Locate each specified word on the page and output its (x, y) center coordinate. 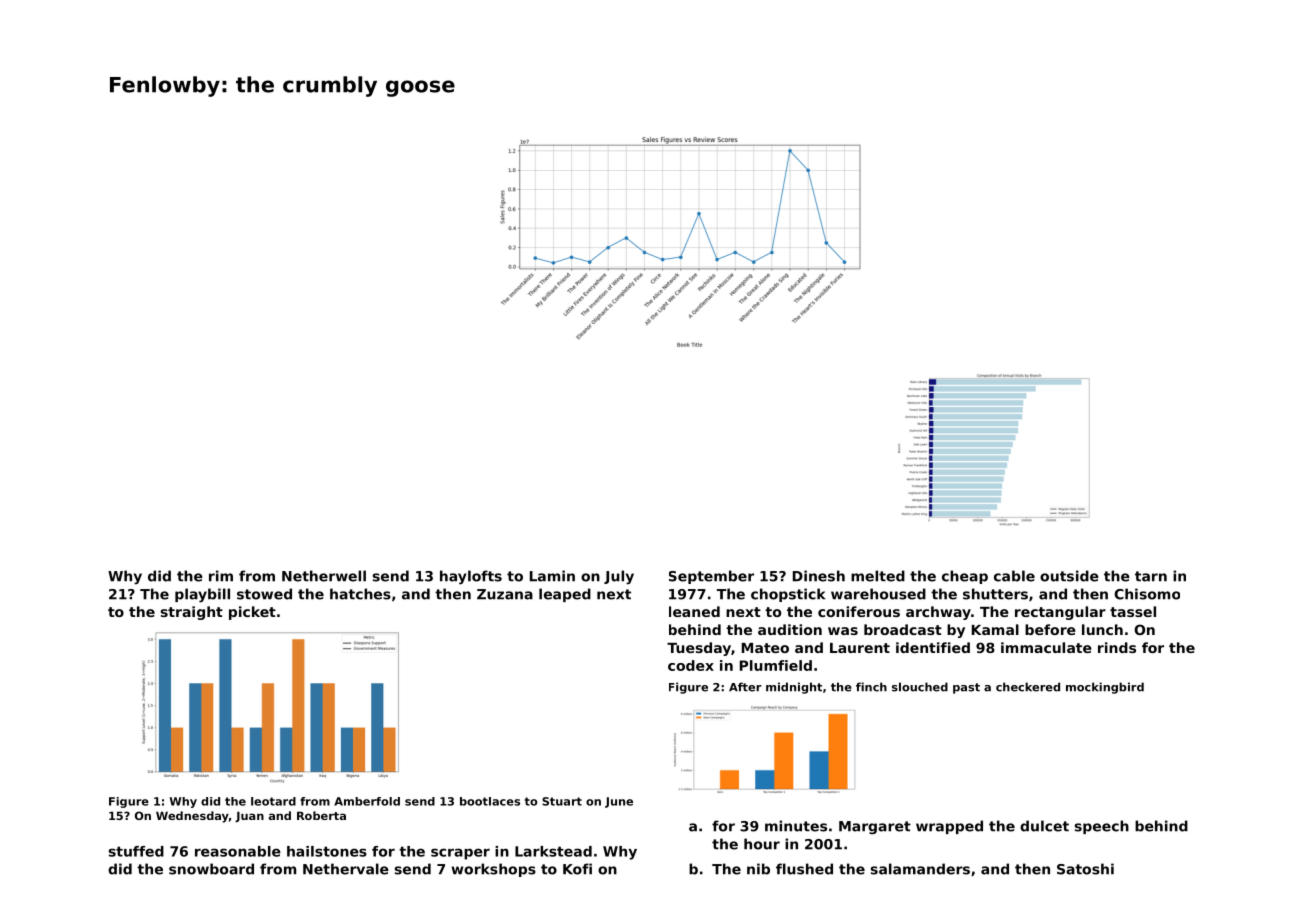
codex (691, 665)
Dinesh (819, 576)
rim (221, 576)
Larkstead (553, 851)
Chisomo (1147, 594)
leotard (273, 801)
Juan (249, 816)
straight (192, 613)
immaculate (1046, 647)
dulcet (1044, 826)
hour (762, 844)
